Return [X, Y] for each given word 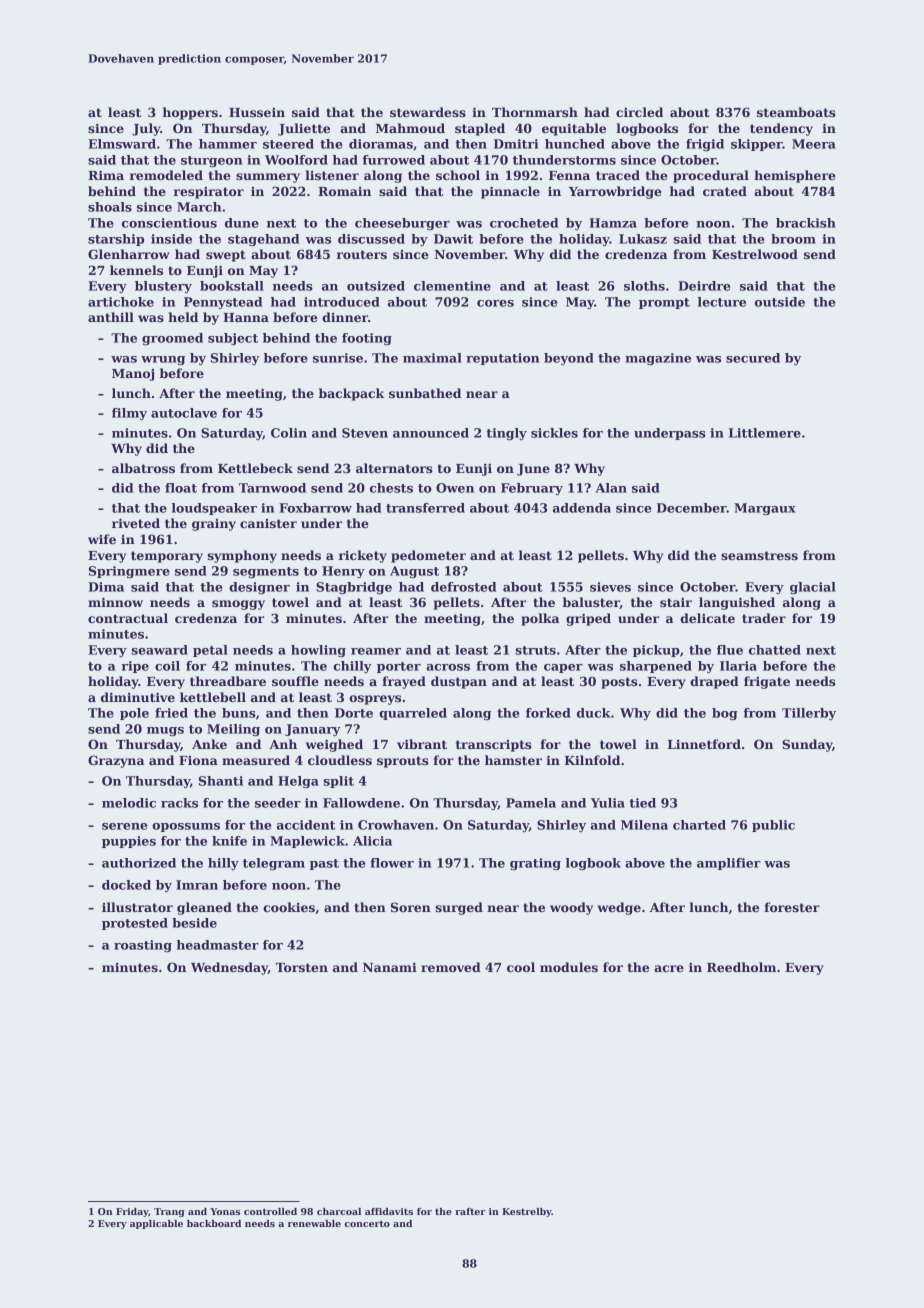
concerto [367, 1223]
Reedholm [741, 967]
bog [725, 714]
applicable [156, 1224]
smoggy [238, 605]
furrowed [394, 160]
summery [268, 178]
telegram [274, 864]
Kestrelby [527, 1212]
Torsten [302, 967]
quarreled [413, 714]
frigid [705, 145]
